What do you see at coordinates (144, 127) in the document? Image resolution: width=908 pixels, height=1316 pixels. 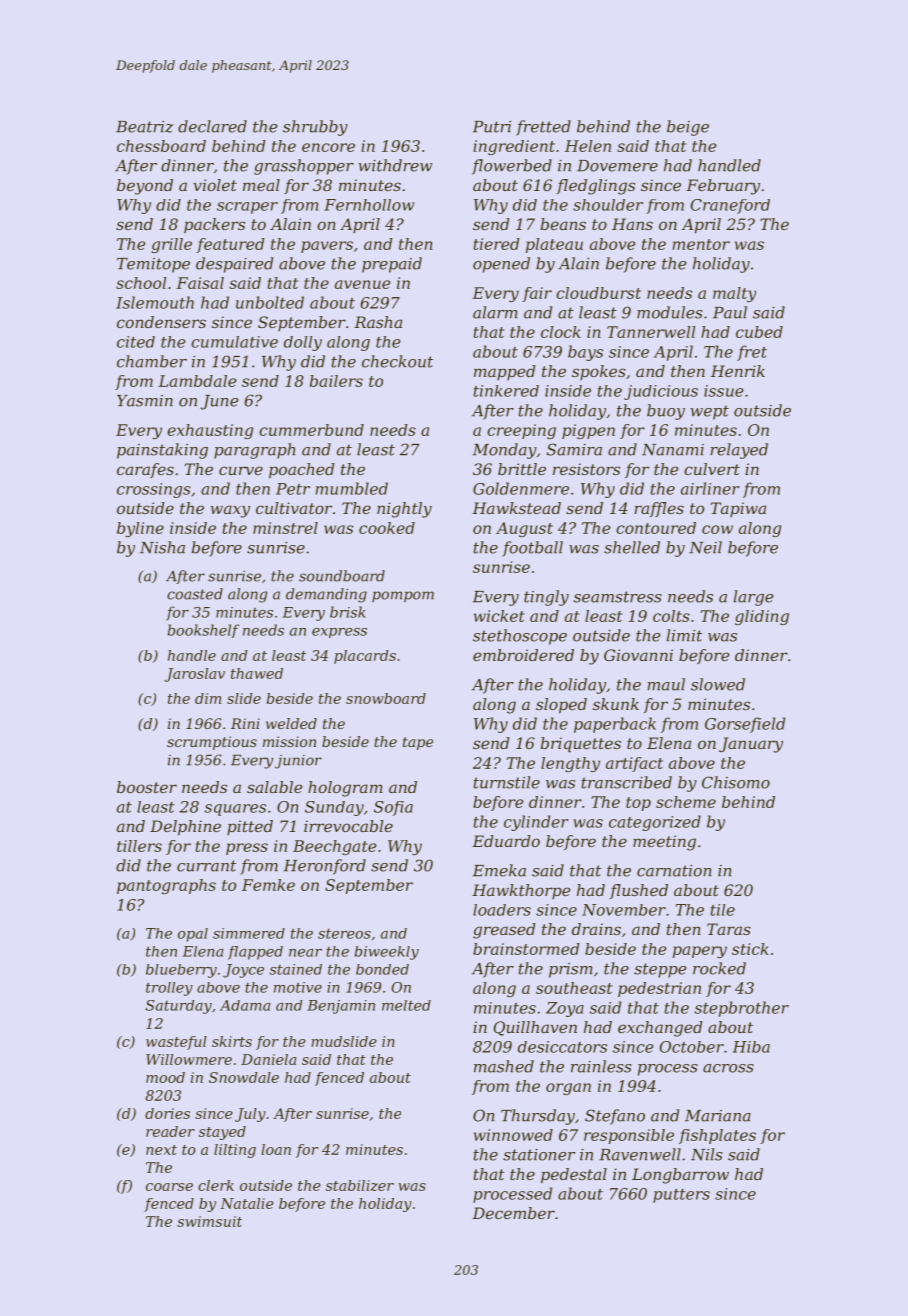 I see `Beatriz` at bounding box center [144, 127].
